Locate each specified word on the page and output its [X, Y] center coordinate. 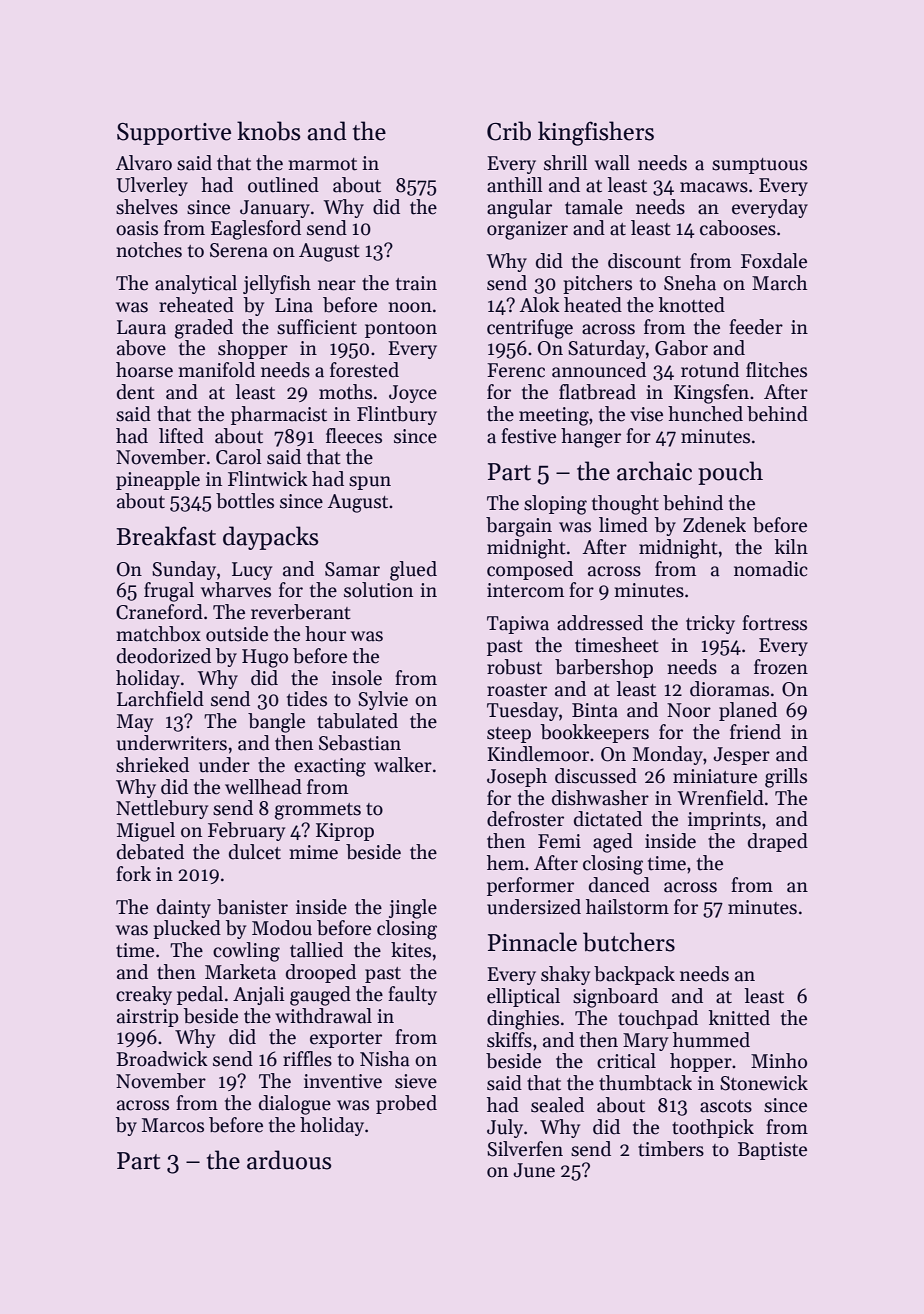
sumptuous [759, 166]
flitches [776, 370]
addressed [600, 623]
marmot [322, 164]
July [505, 1128]
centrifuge [530, 329]
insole [357, 678]
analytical [196, 284]
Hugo [265, 658]
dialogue [295, 1105]
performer [530, 886]
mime [313, 852]
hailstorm [627, 907]
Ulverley [152, 186]
